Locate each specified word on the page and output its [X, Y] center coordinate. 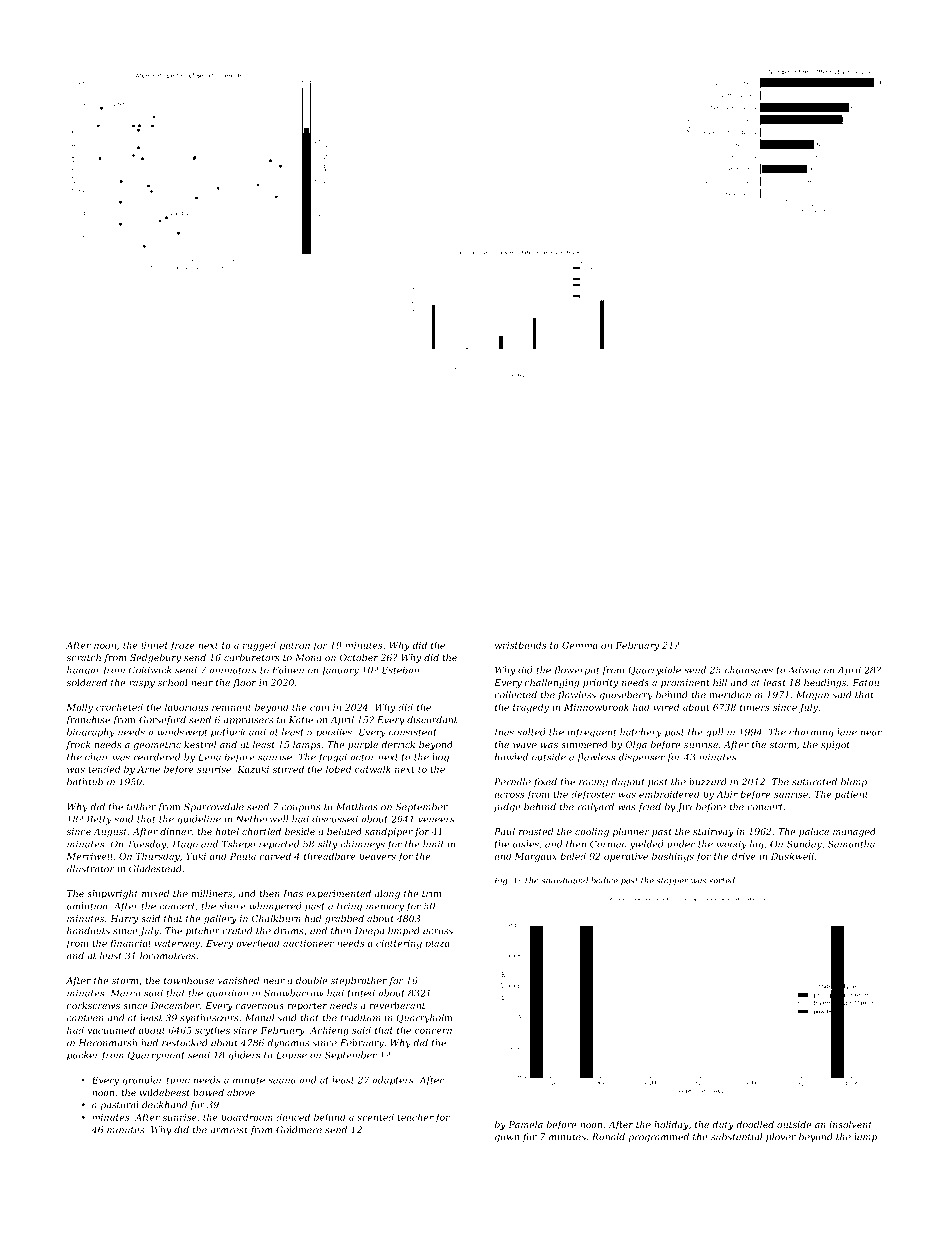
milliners [212, 893]
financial [130, 944]
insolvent [851, 1124]
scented [375, 1117]
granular [142, 1081]
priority [600, 683]
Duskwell [792, 856]
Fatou [865, 682]
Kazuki [253, 769]
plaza [437, 944]
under [681, 844]
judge [506, 808]
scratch [84, 657]
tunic [178, 1080]
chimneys [362, 845]
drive [744, 856]
